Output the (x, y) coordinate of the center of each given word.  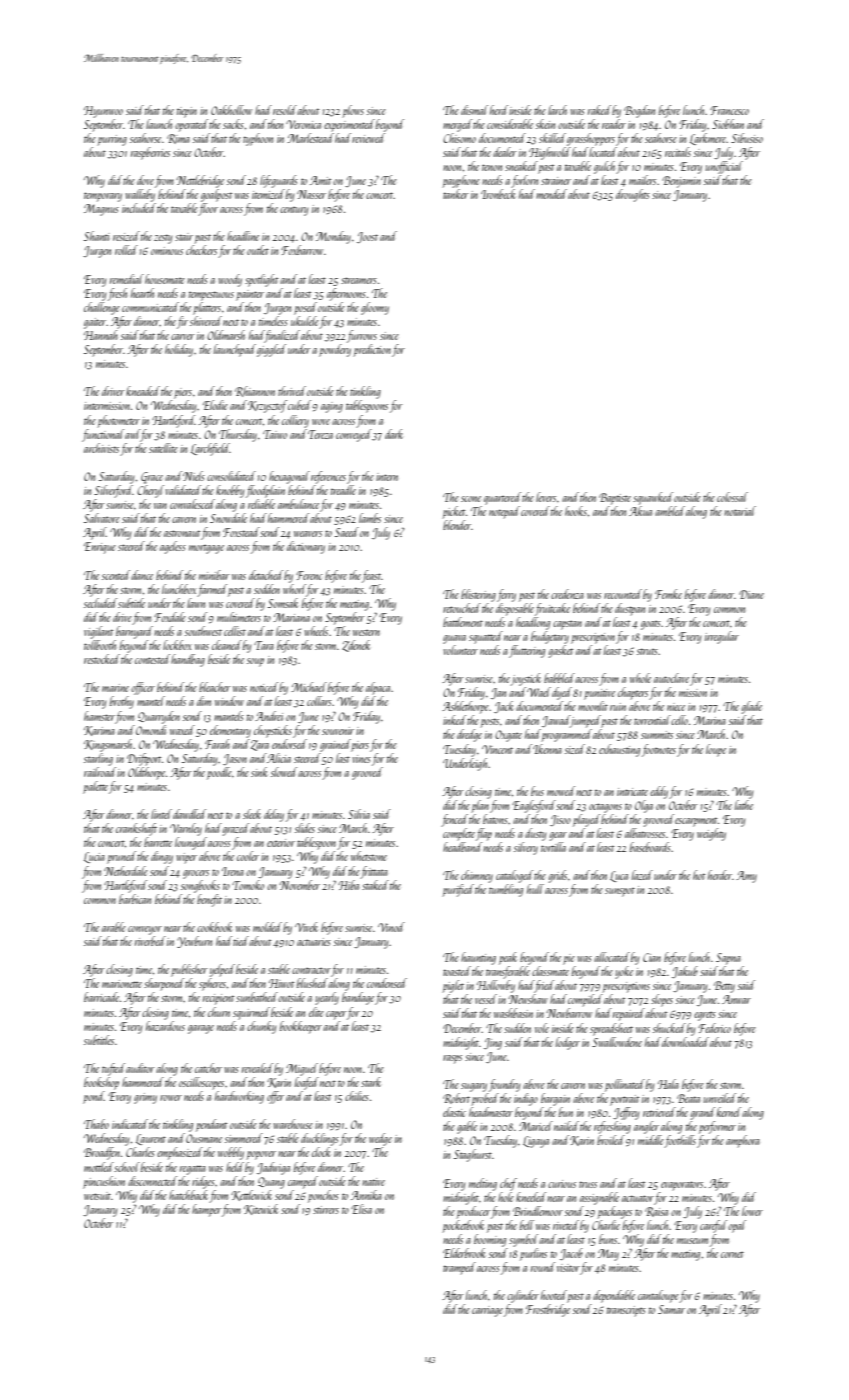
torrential (652, 720)
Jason (235, 759)
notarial (740, 511)
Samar (671, 1309)
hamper (207, 1210)
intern (387, 477)
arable (114, 927)
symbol (523, 1240)
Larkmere (708, 139)
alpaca (379, 688)
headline (243, 236)
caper (336, 1015)
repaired (629, 1014)
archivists (101, 448)
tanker (456, 194)
